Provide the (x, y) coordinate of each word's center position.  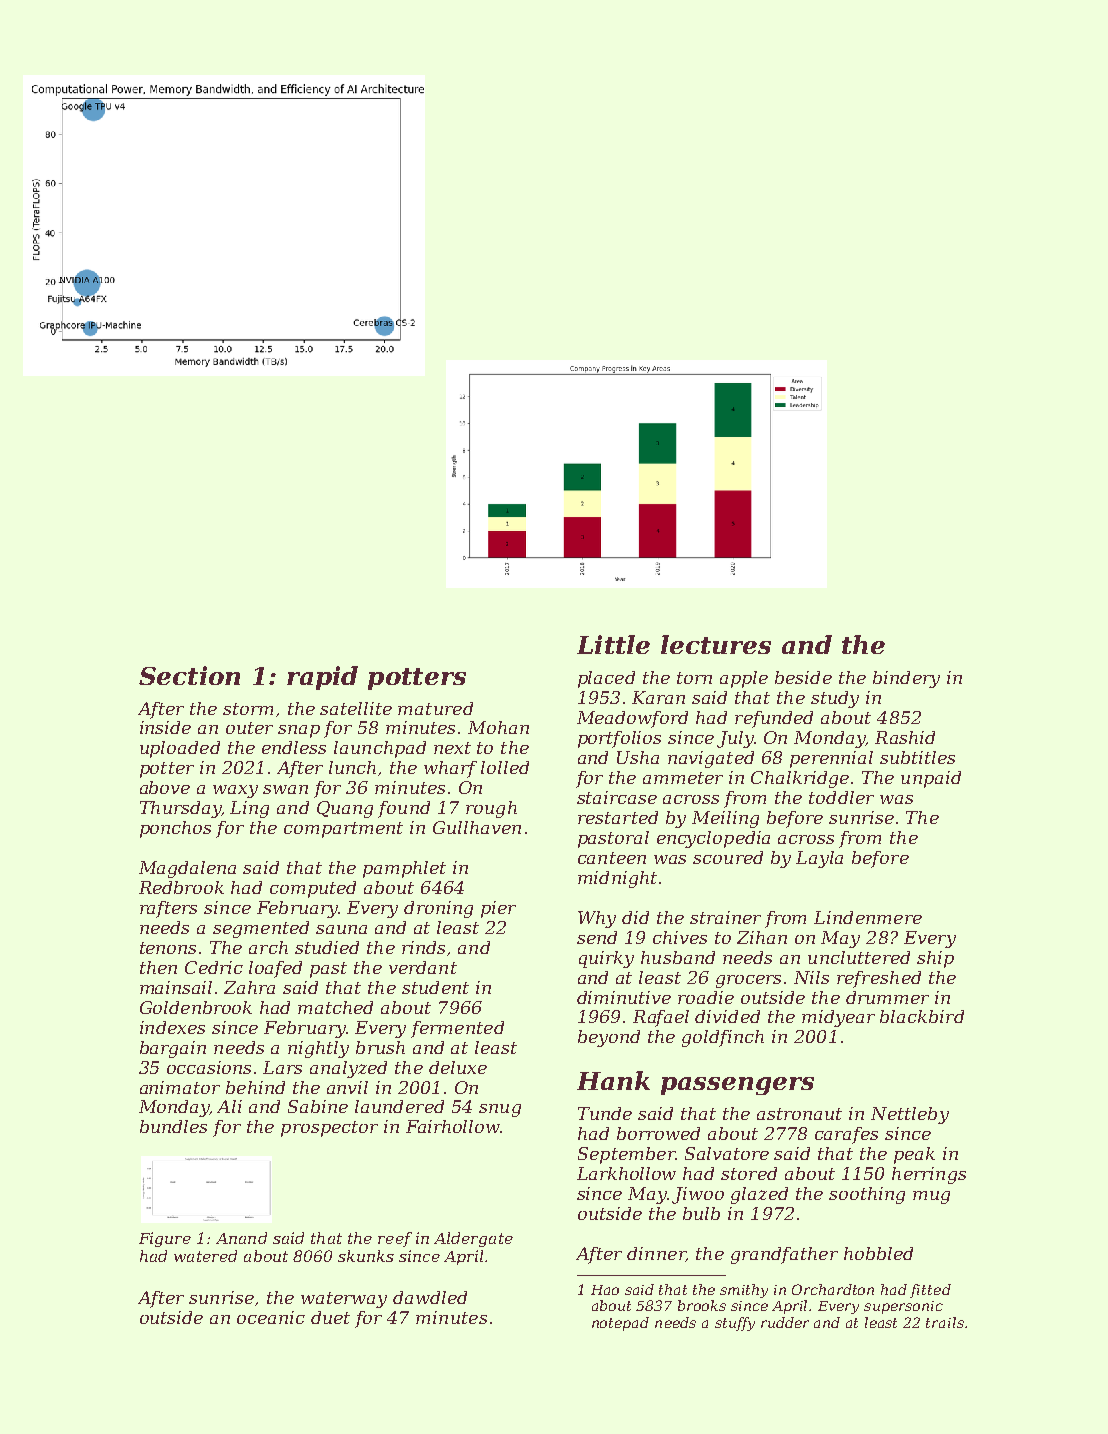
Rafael (661, 1018)
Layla (819, 859)
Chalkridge (800, 779)
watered (205, 1256)
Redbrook (181, 887)
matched (335, 1007)
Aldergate (473, 1239)
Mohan (498, 727)
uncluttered (859, 957)
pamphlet (404, 869)
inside (165, 727)
